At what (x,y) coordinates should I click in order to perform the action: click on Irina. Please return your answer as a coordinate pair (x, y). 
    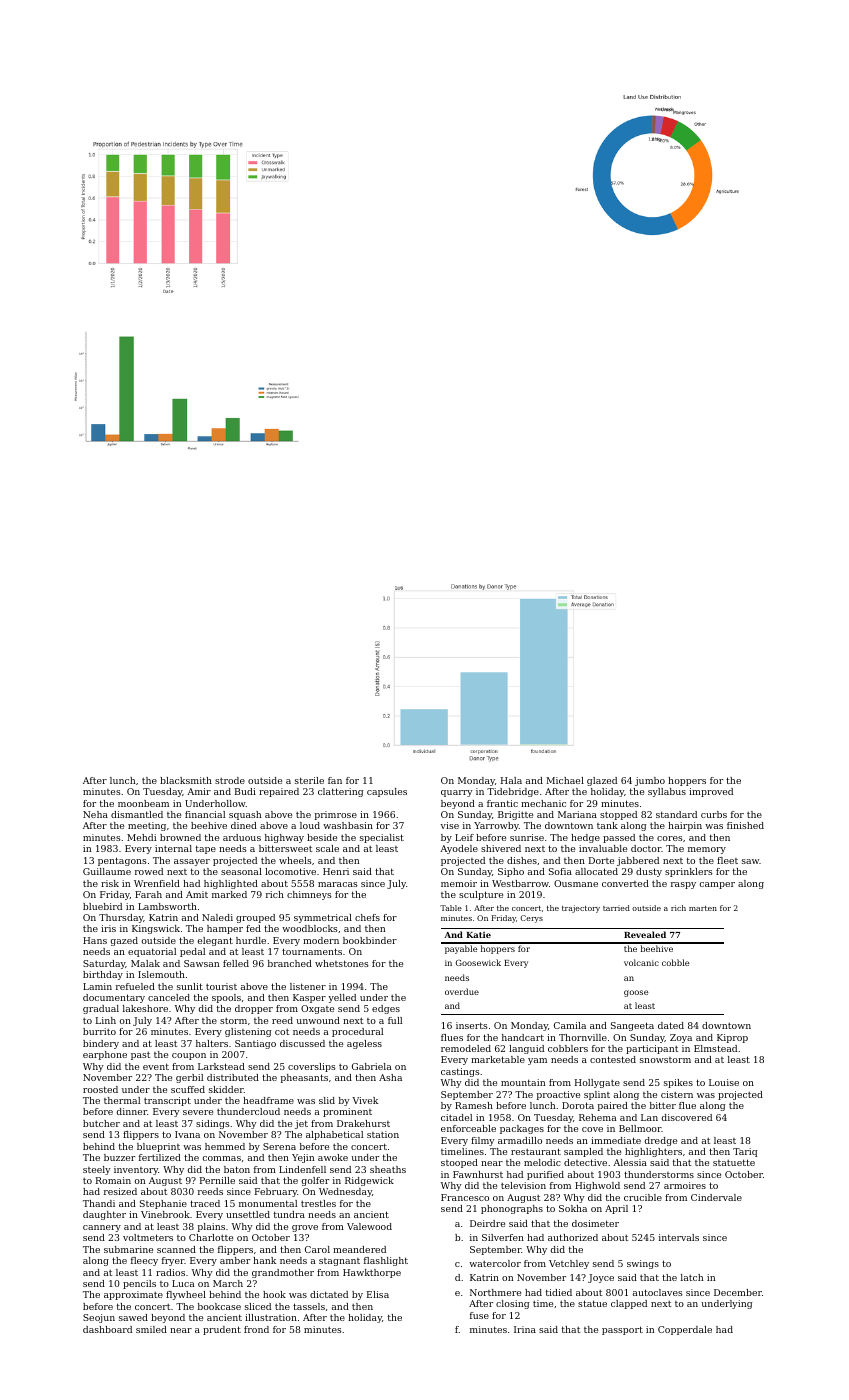
    Looking at the image, I should click on (525, 1329).
